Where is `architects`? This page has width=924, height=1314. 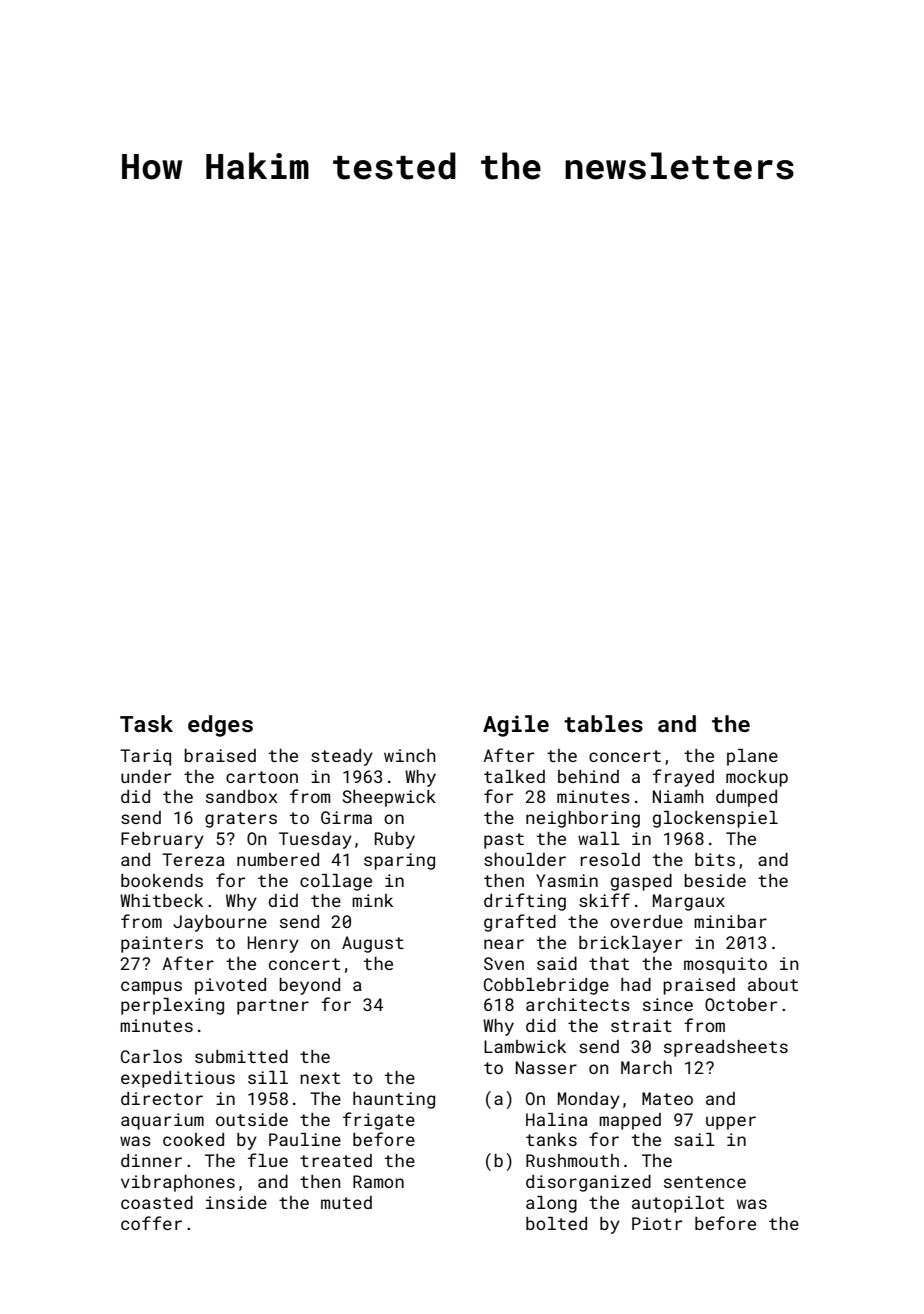
architects is located at coordinates (578, 1004).
